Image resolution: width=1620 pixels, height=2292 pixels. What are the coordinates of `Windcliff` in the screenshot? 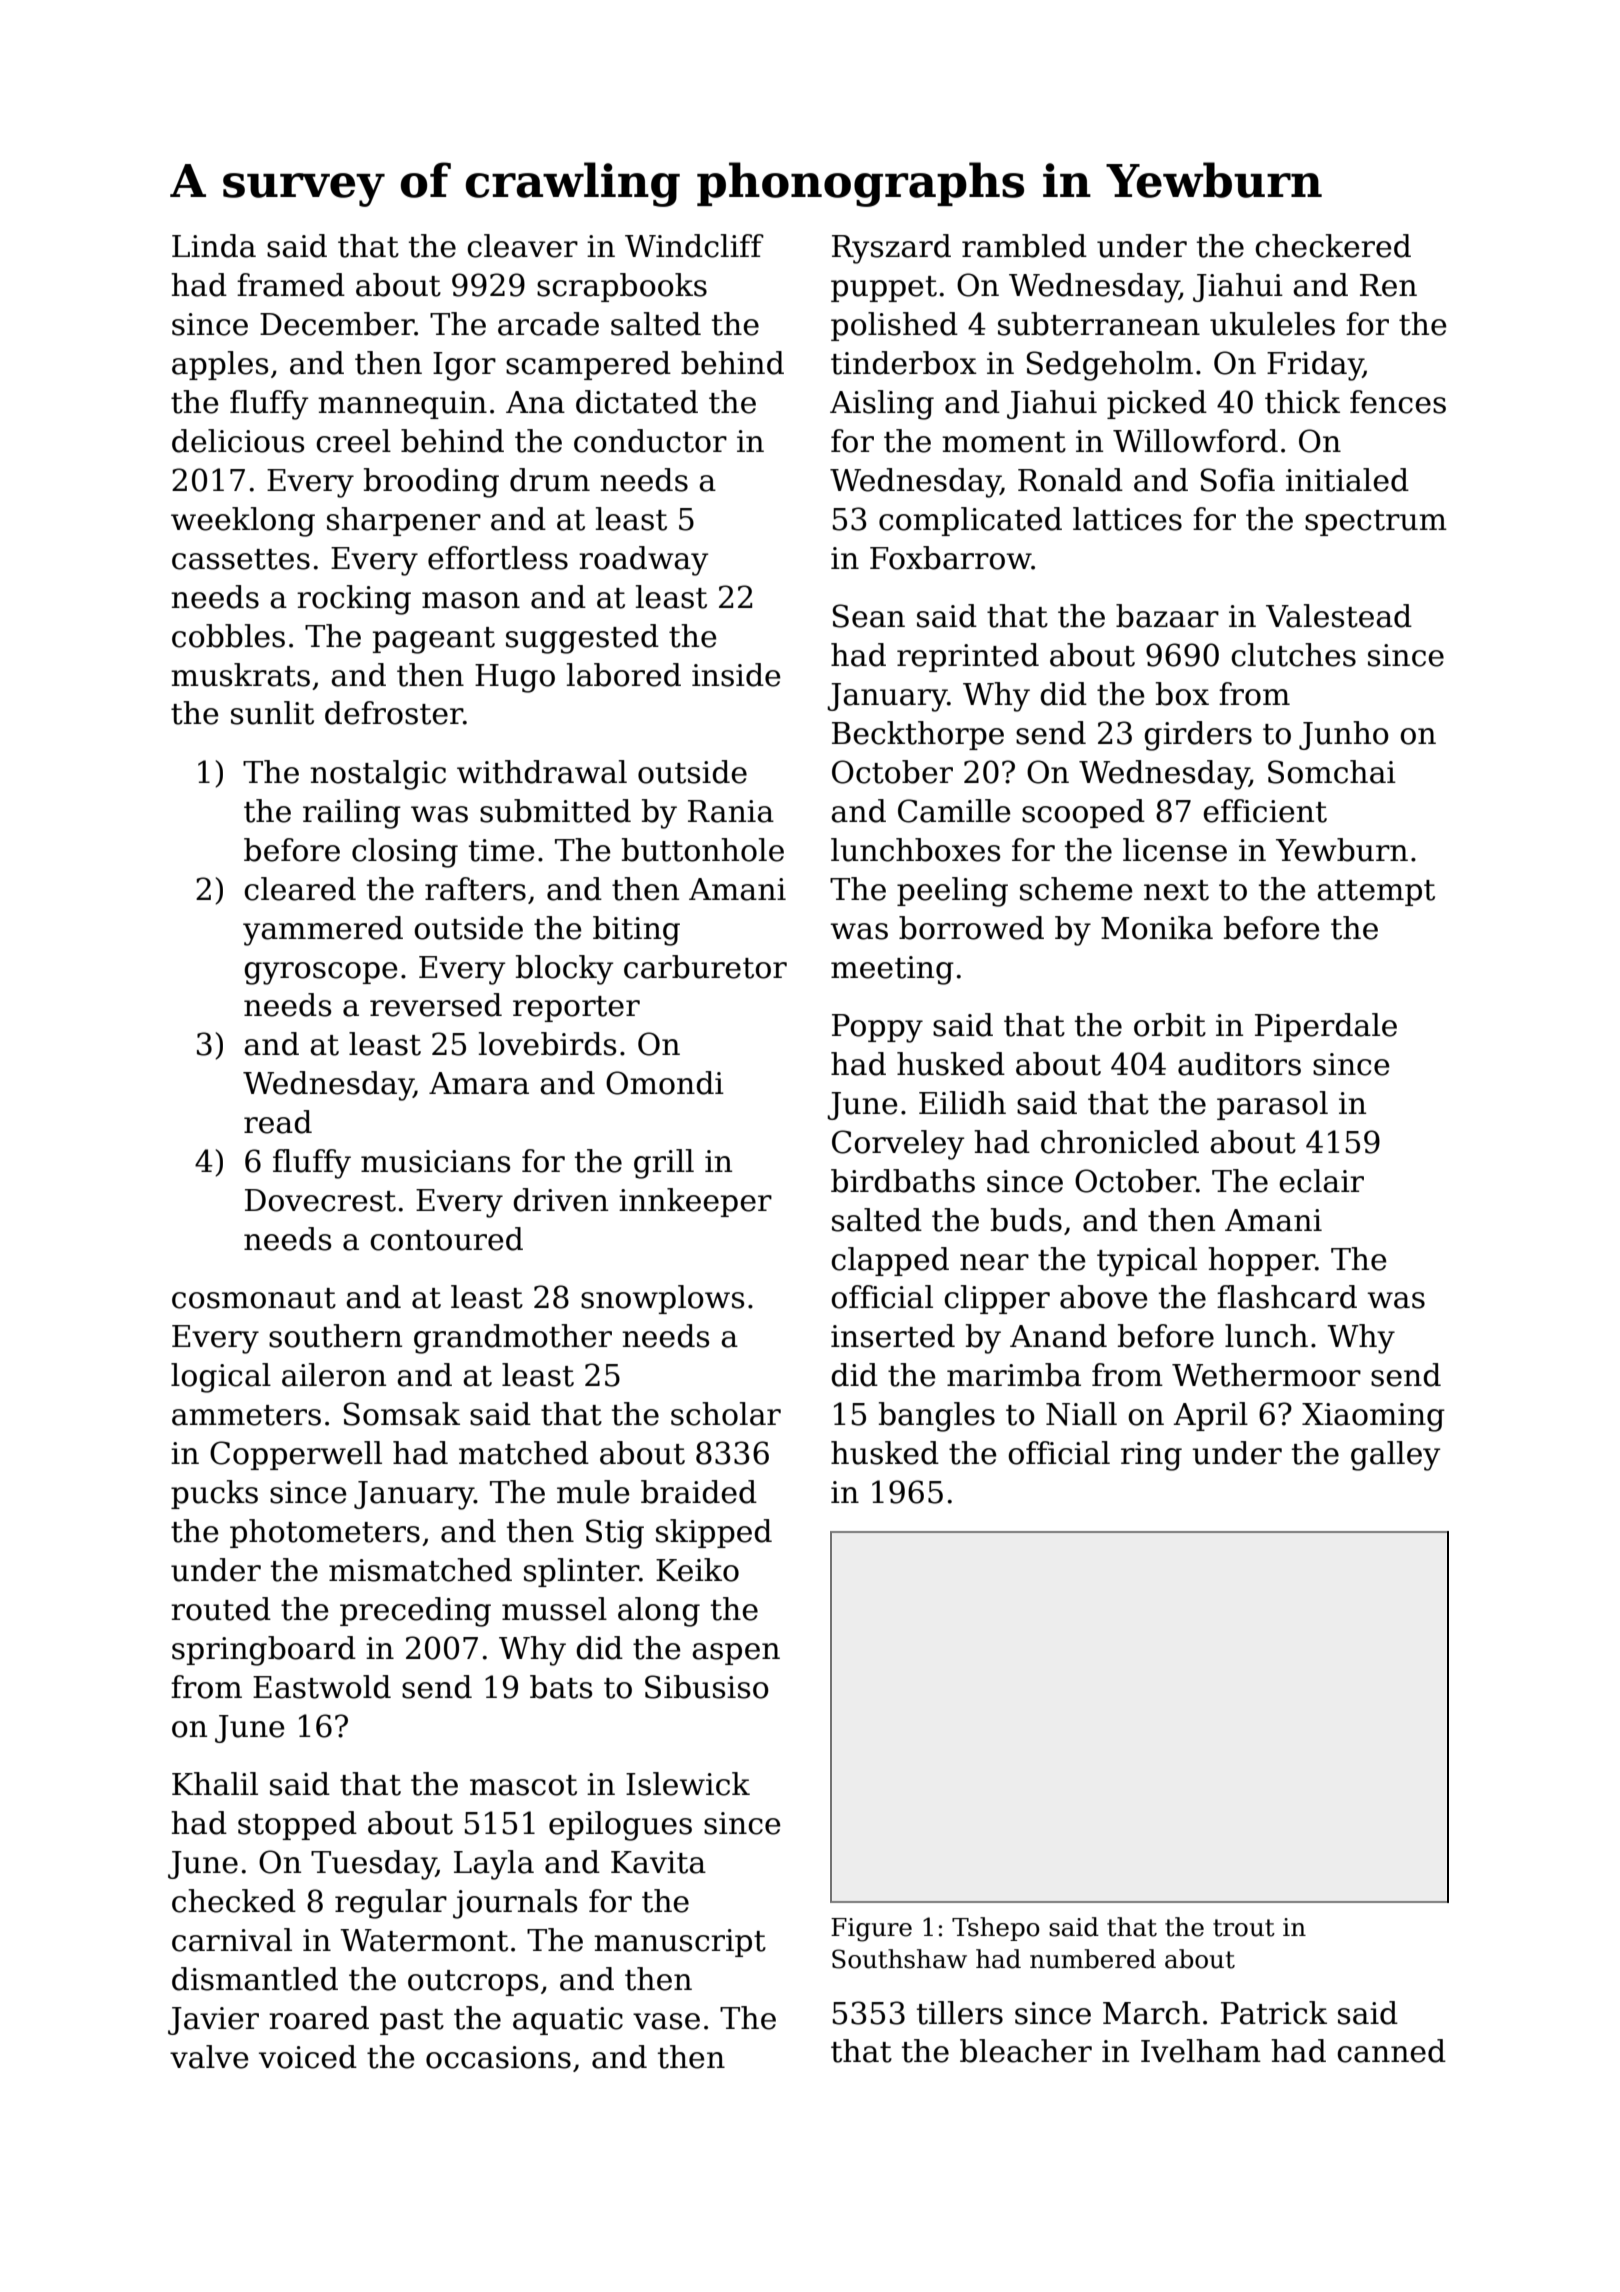 It's located at (694, 246).
